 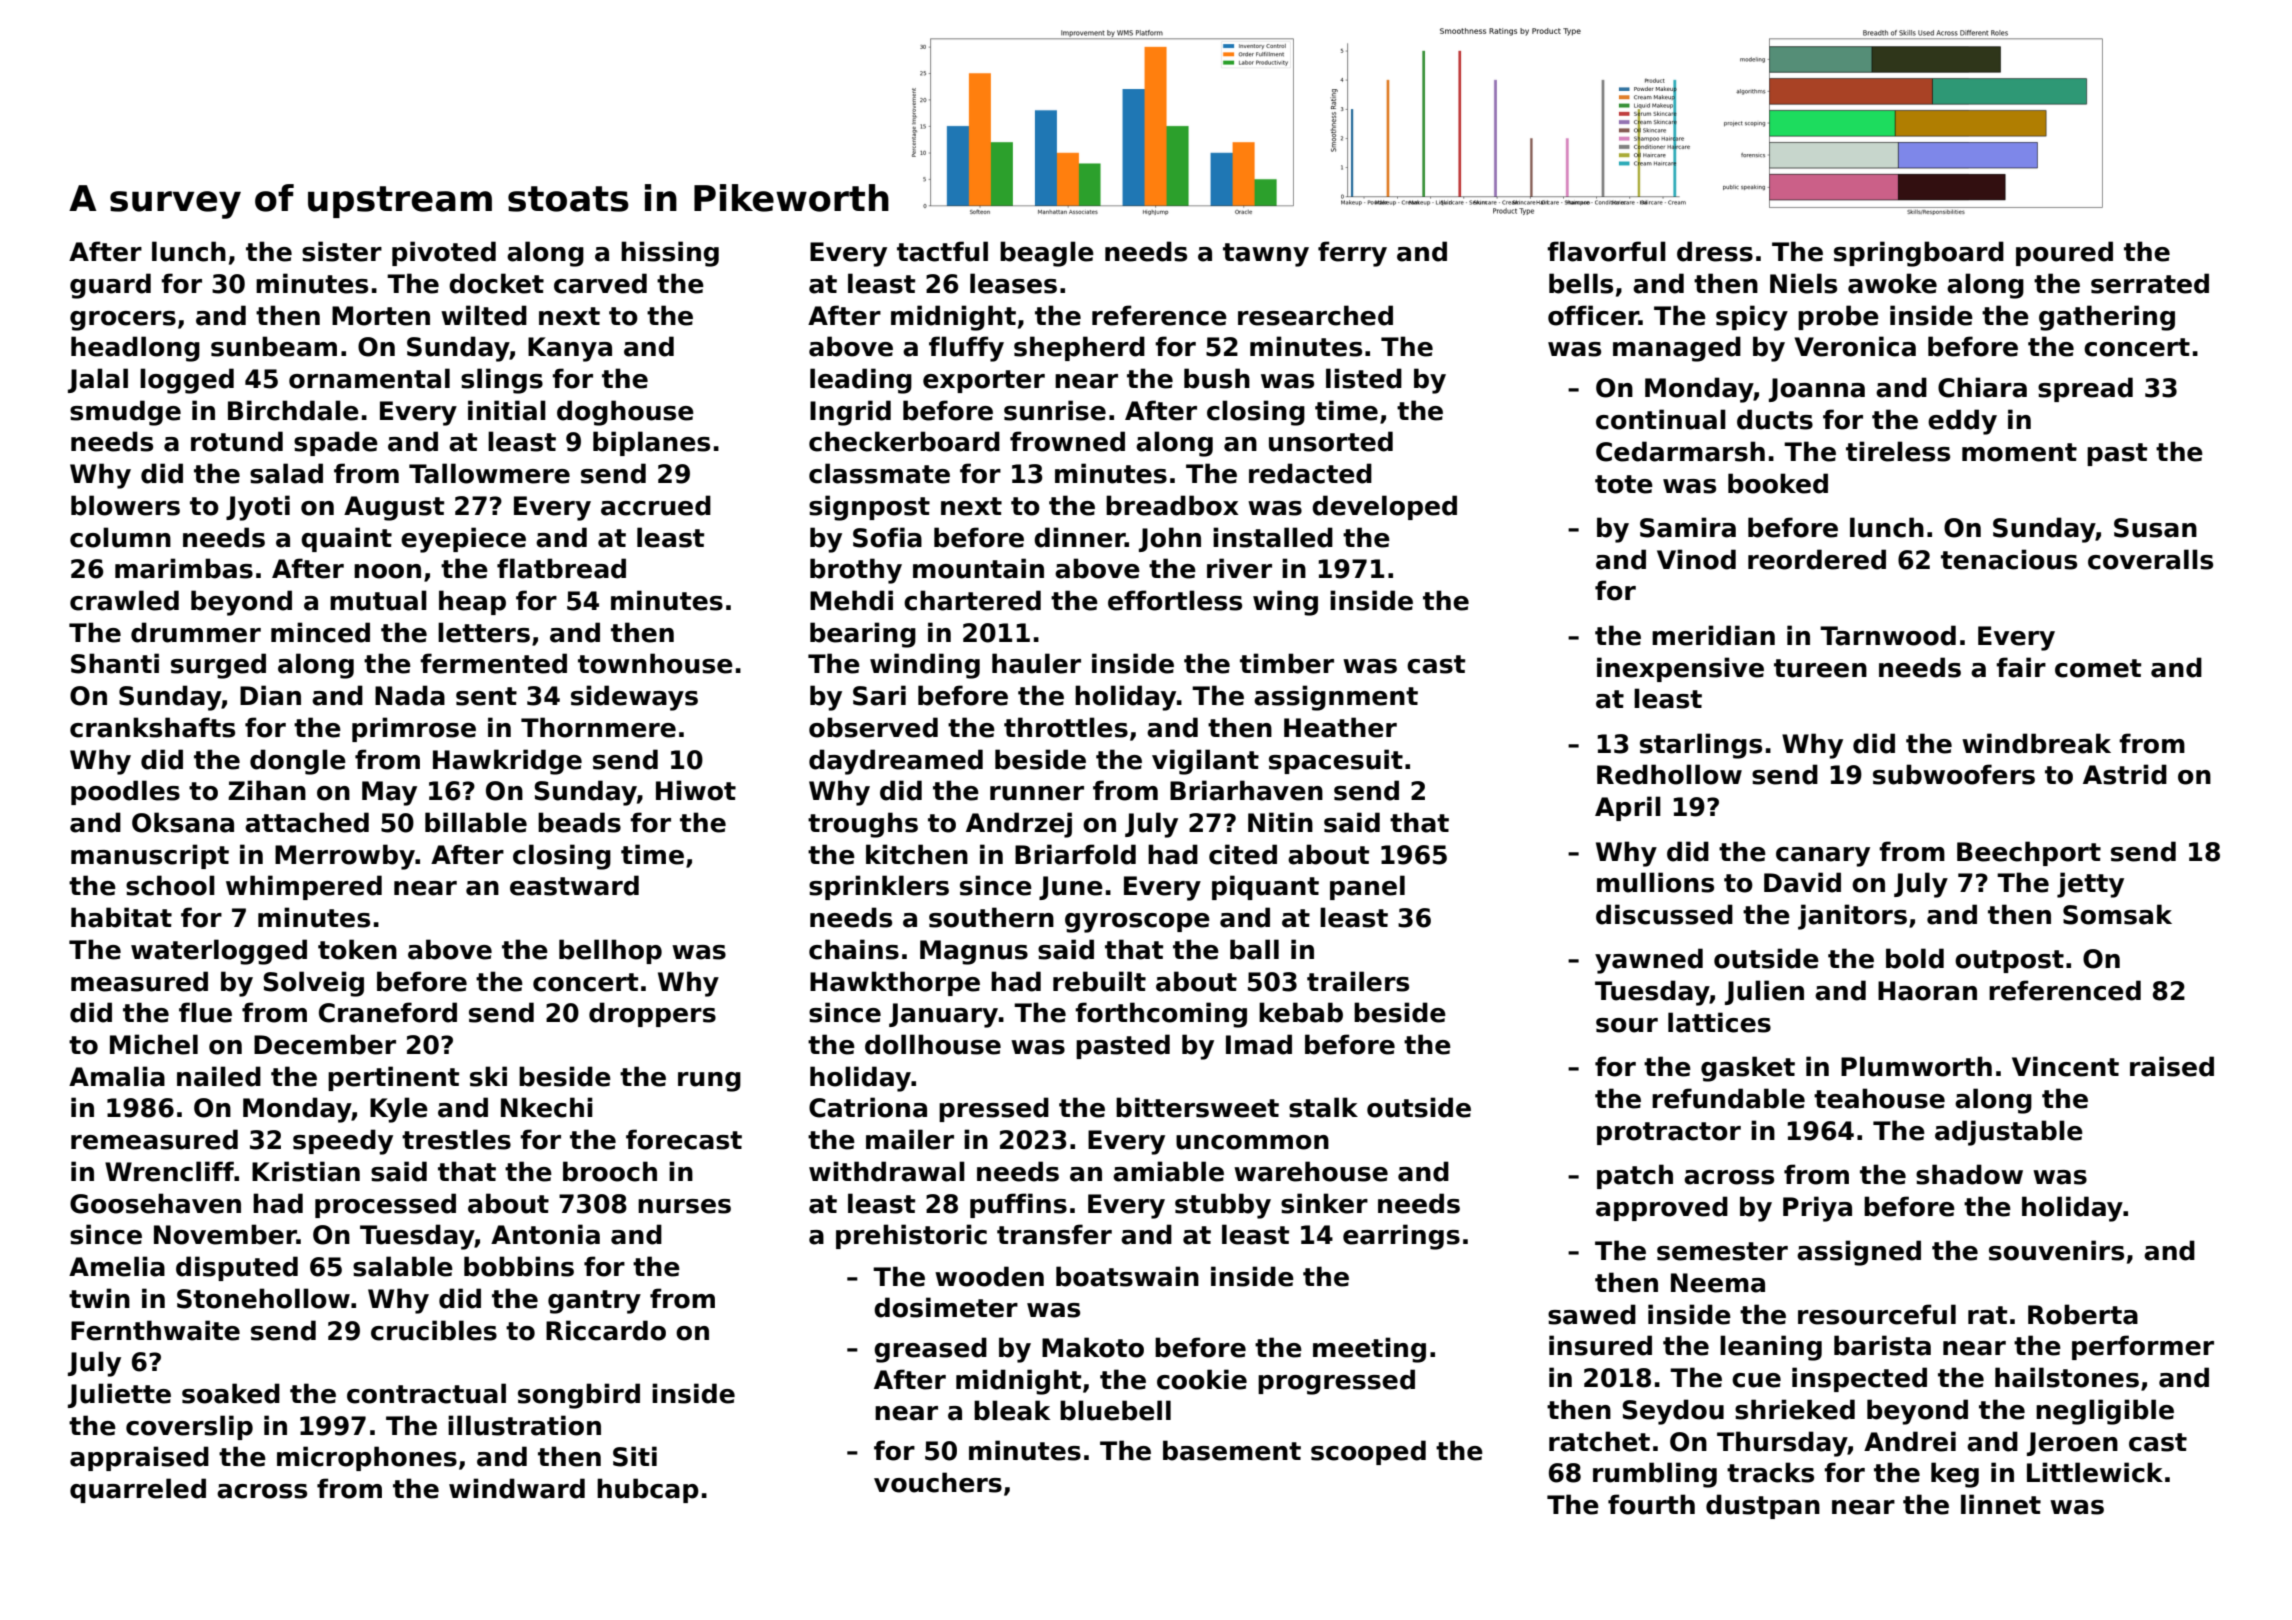 What do you see at coordinates (496, 283) in the image?
I see `docket` at bounding box center [496, 283].
